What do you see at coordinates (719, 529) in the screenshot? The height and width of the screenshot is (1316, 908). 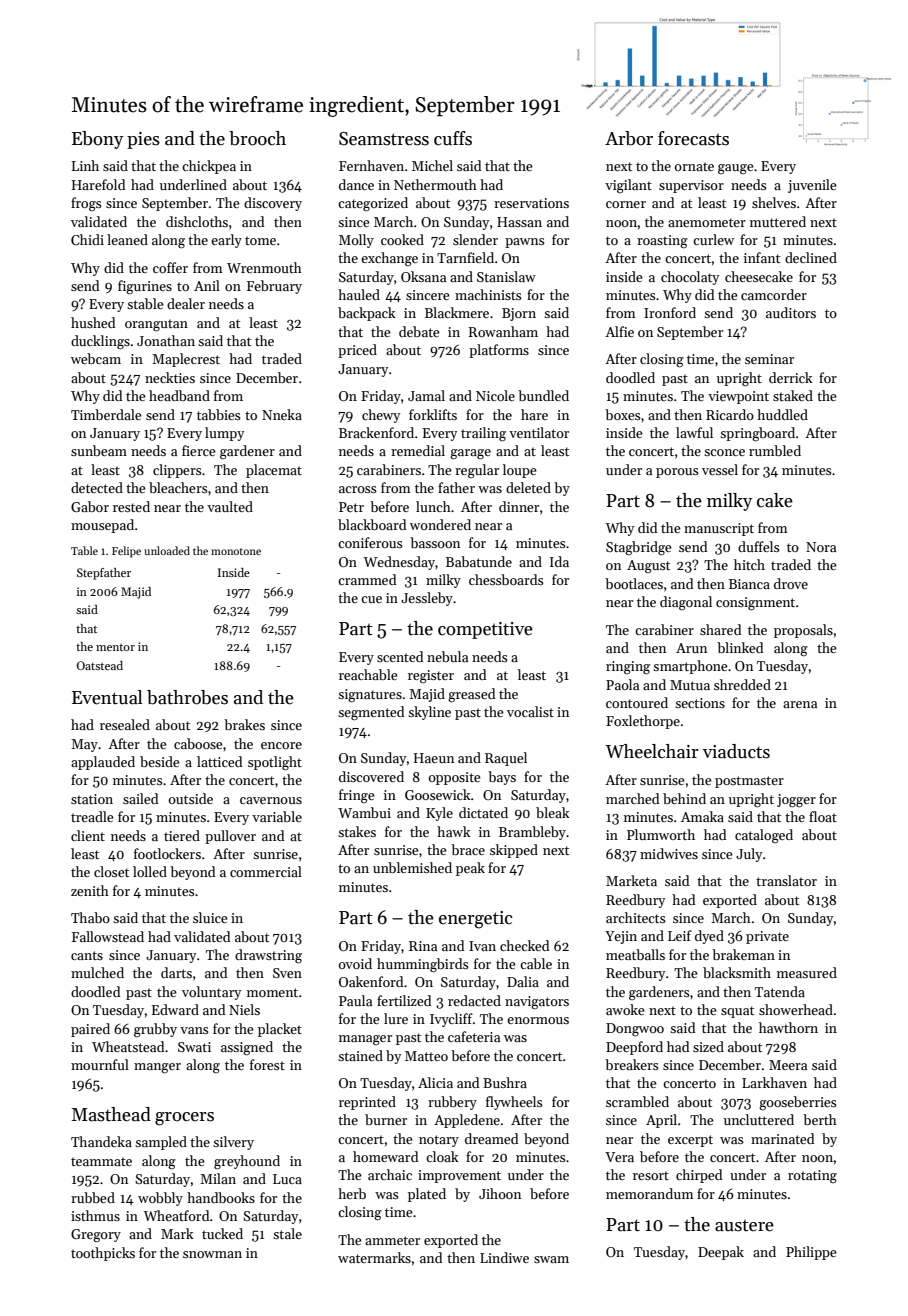 I see `manuscript` at bounding box center [719, 529].
